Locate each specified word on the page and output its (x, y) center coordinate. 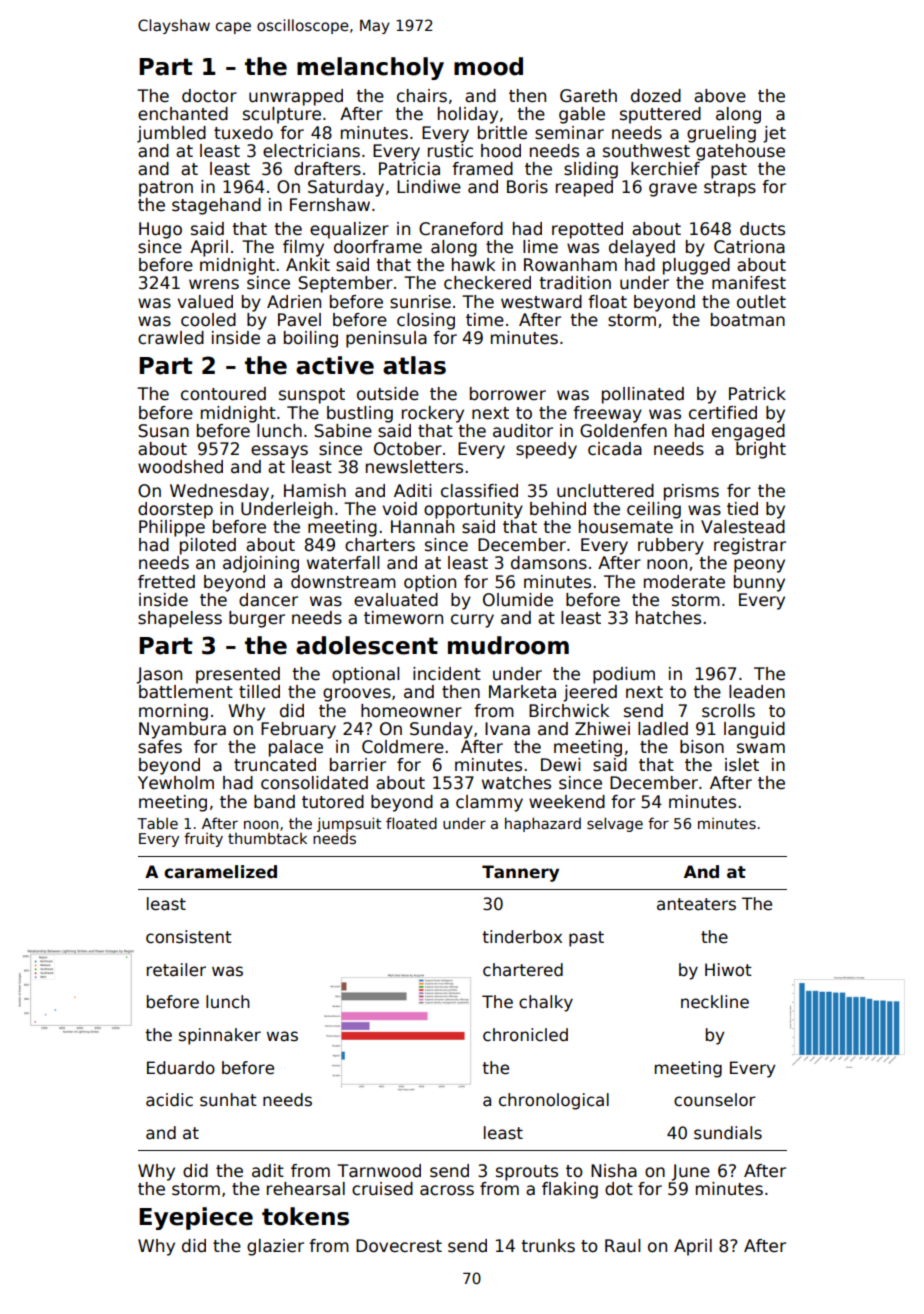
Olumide (518, 600)
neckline (715, 1002)
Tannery (520, 873)
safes (160, 747)
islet (742, 765)
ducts (762, 229)
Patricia (409, 169)
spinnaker (220, 1036)
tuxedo (243, 133)
